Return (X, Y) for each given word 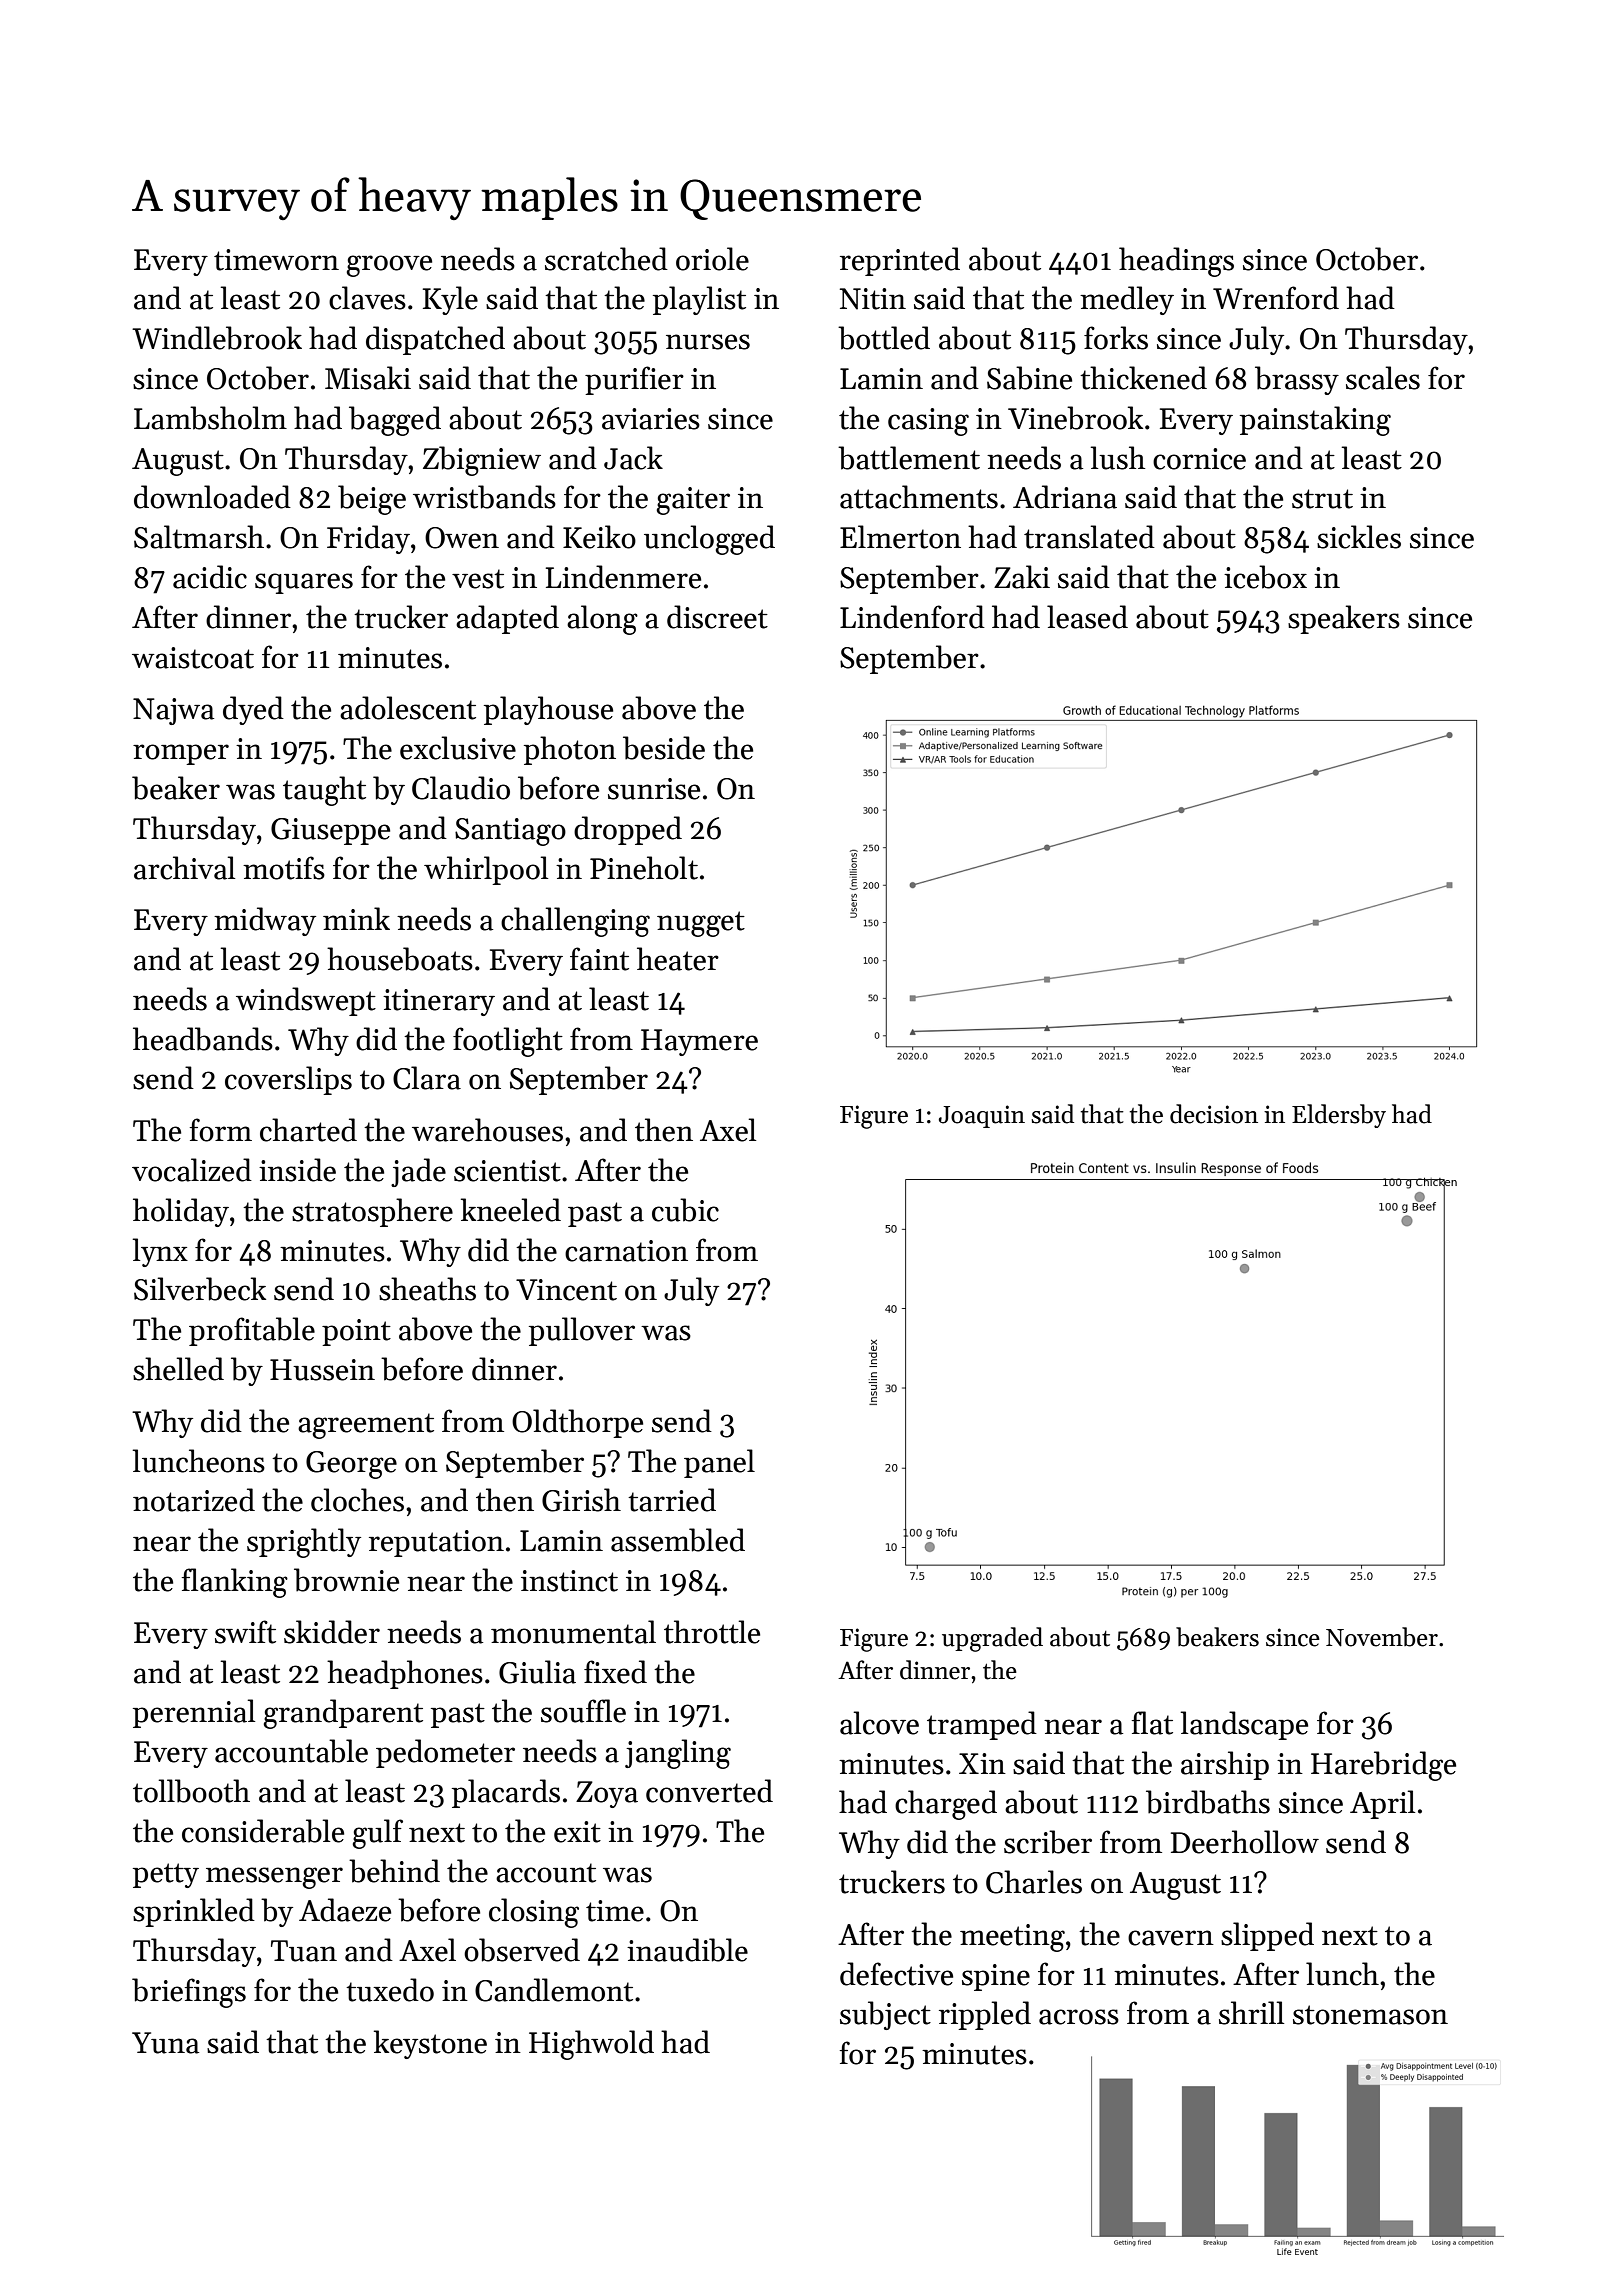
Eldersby (1339, 1116)
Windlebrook (217, 338)
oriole (712, 259)
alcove (879, 1723)
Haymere (699, 1042)
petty (166, 1875)
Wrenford (1276, 298)
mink (356, 918)
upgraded (992, 1639)
